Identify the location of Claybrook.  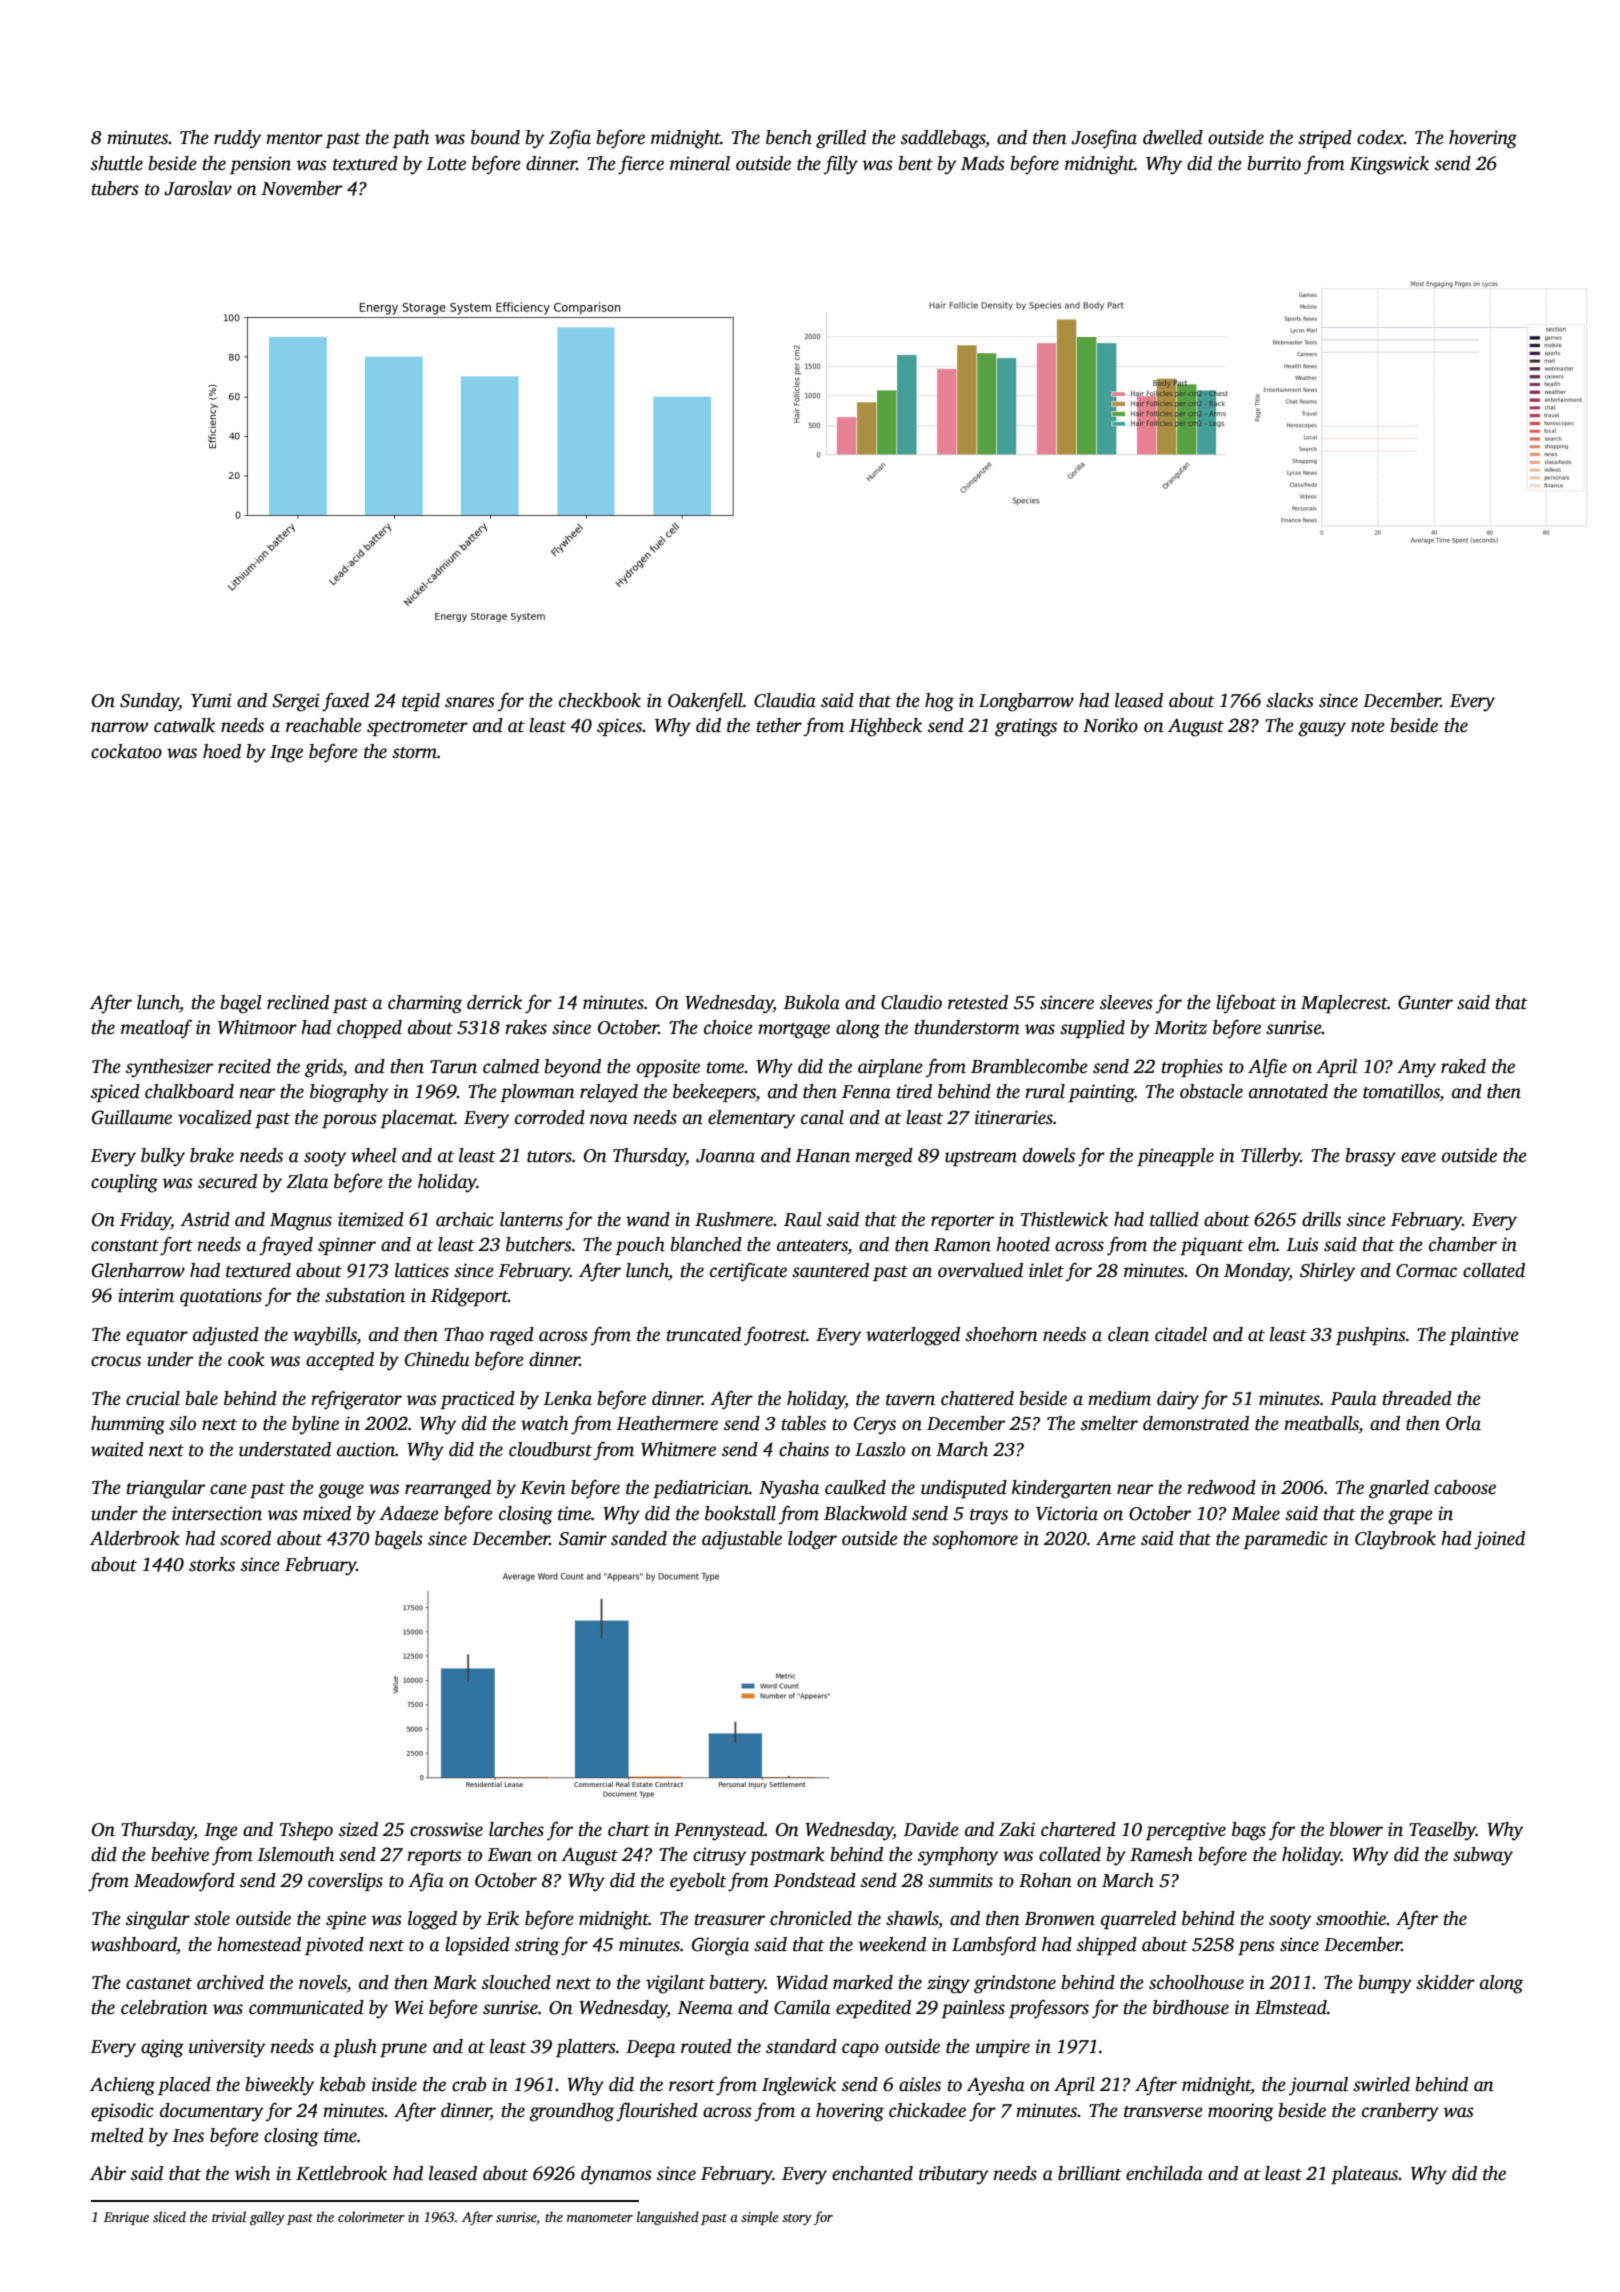
(1395, 1540).
